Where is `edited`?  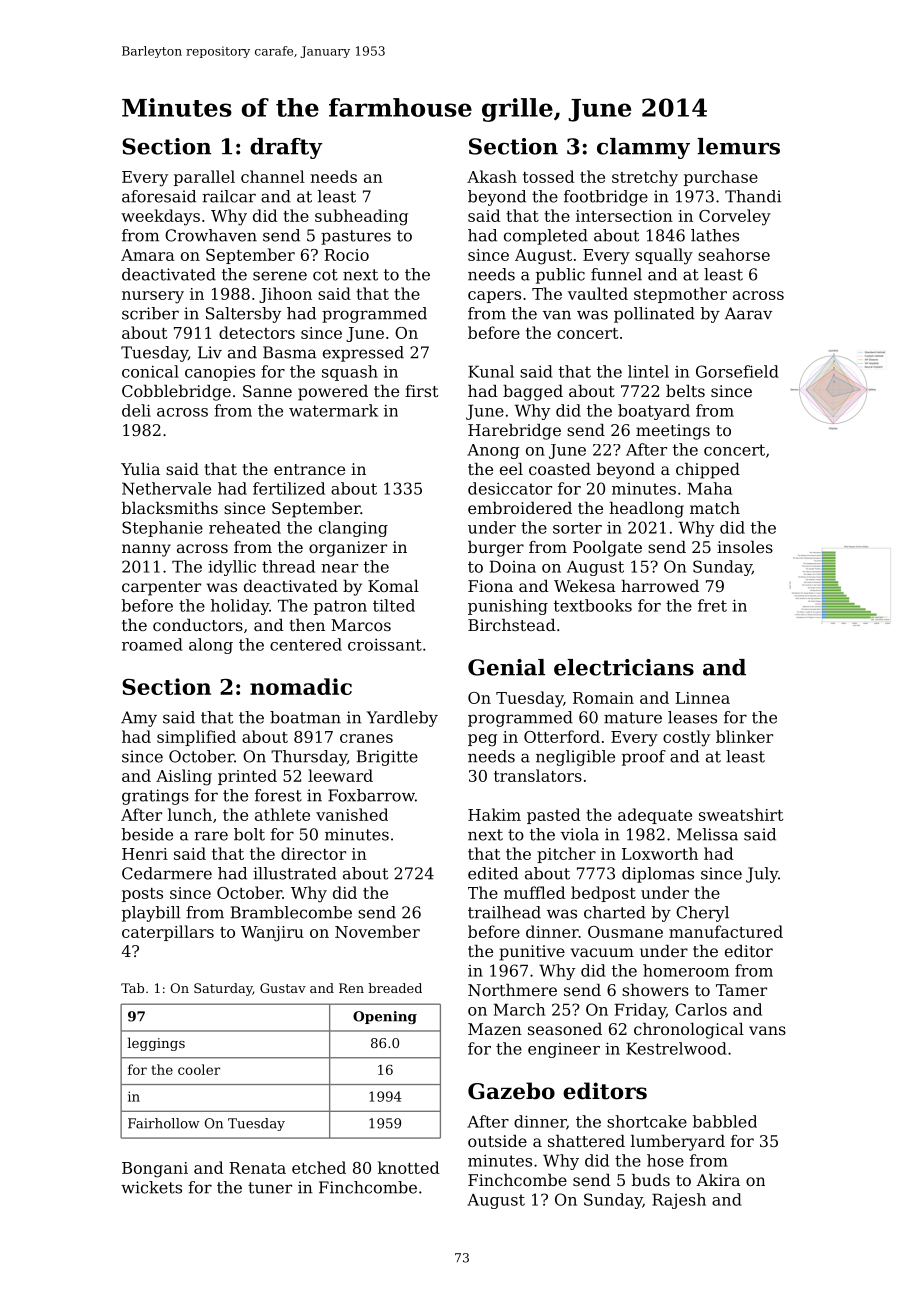
edited is located at coordinates (493, 873).
